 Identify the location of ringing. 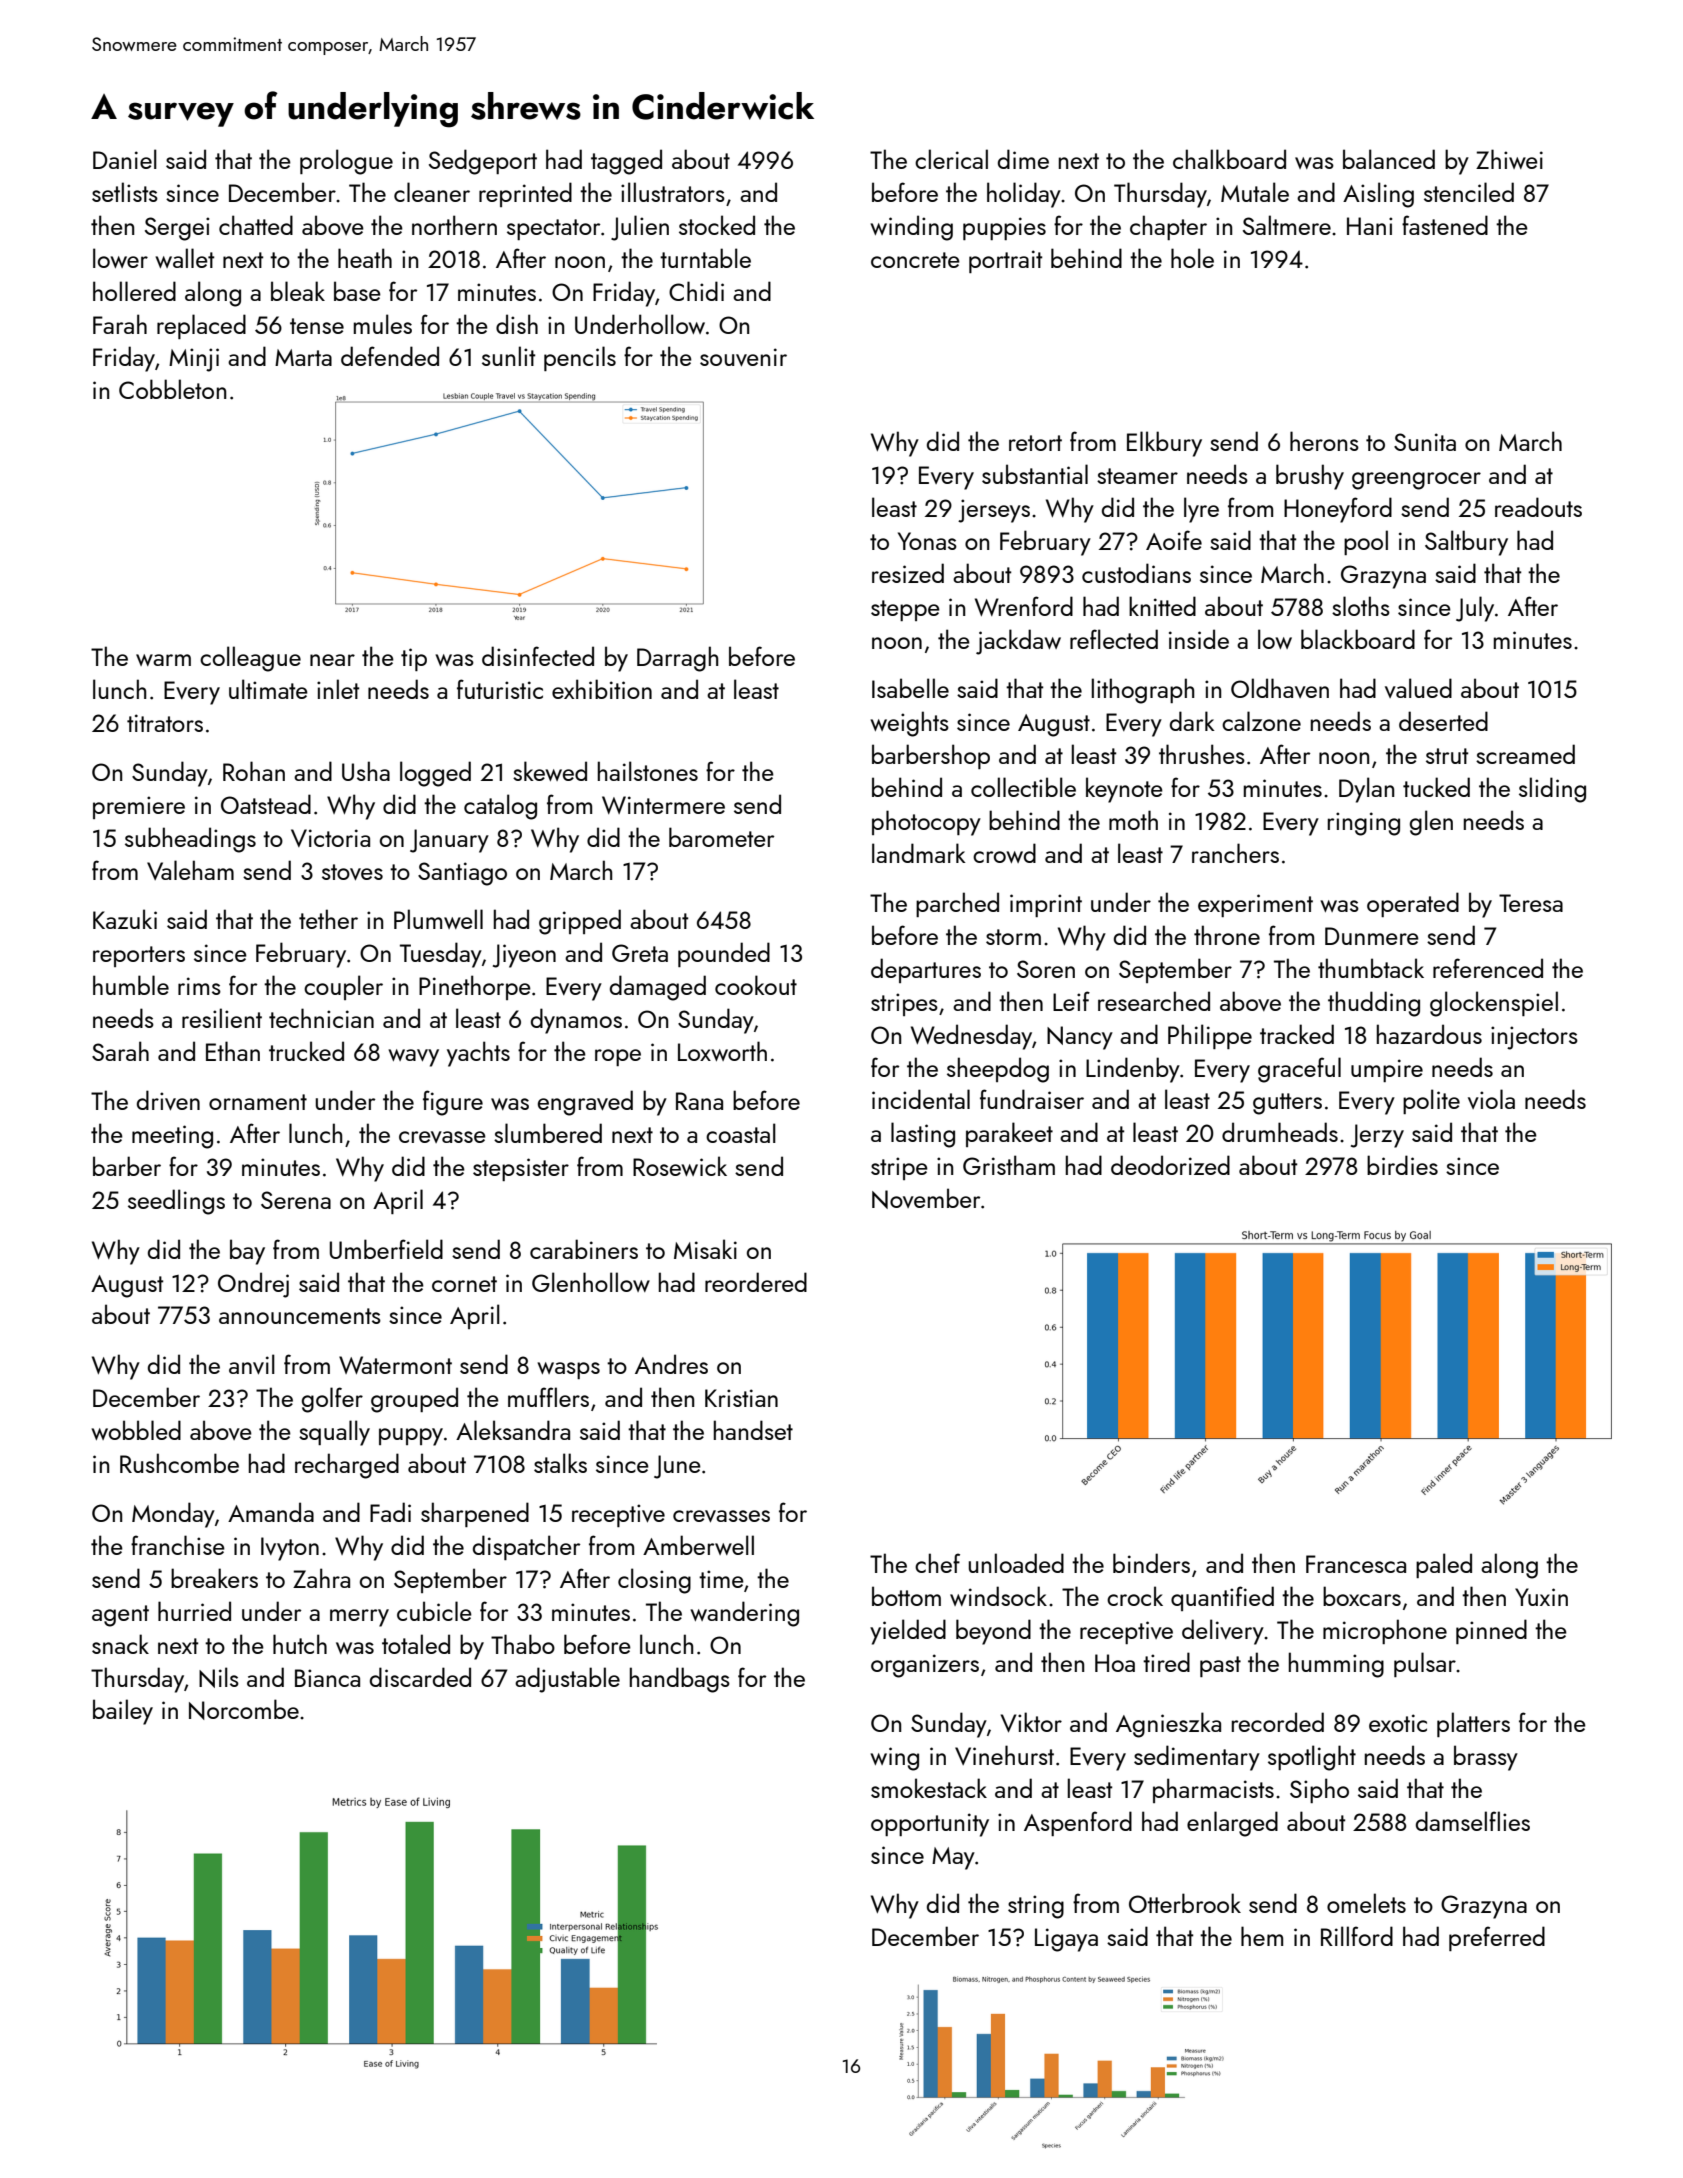
(1364, 824).
